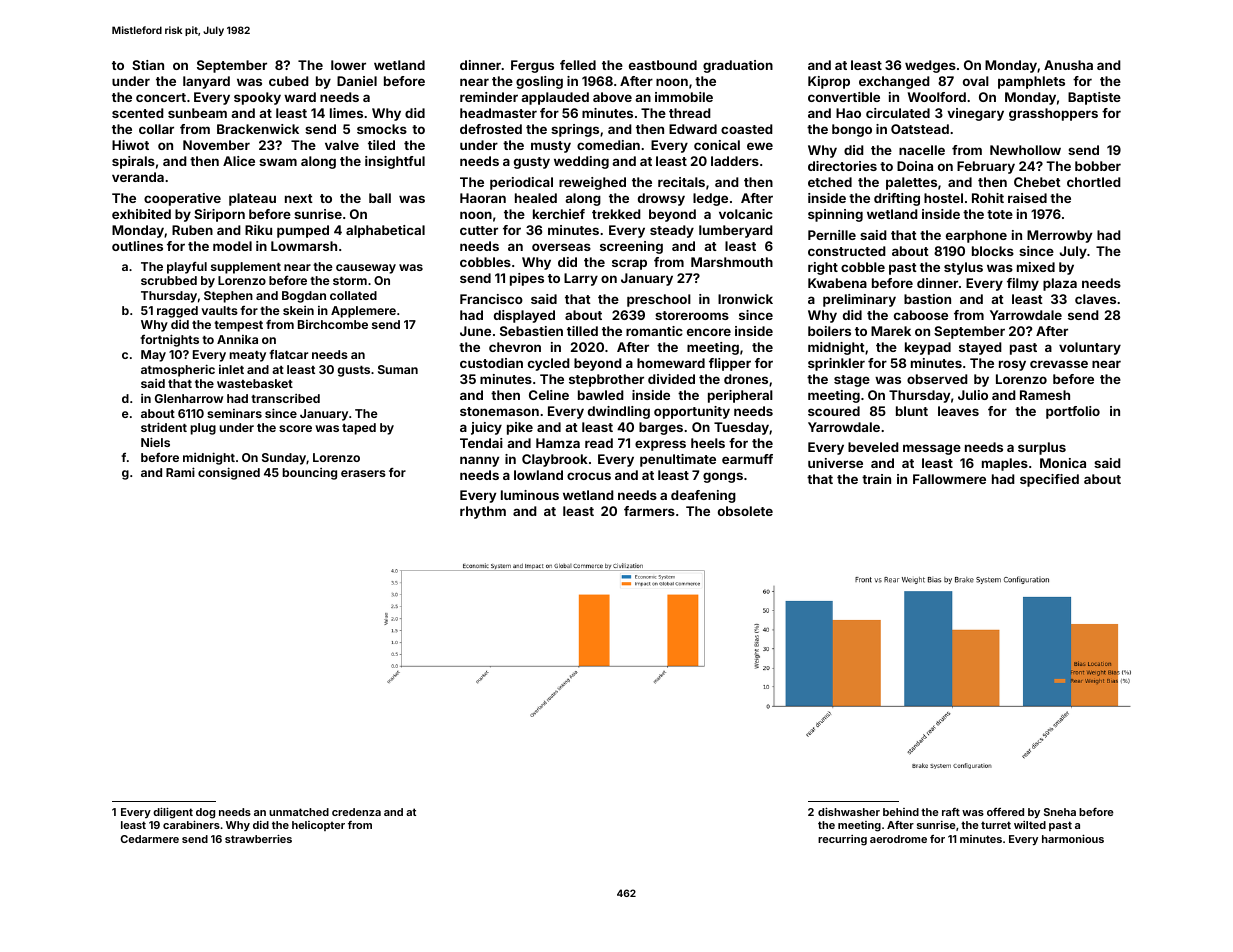  What do you see at coordinates (1060, 812) in the screenshot?
I see `Sneha` at bounding box center [1060, 812].
